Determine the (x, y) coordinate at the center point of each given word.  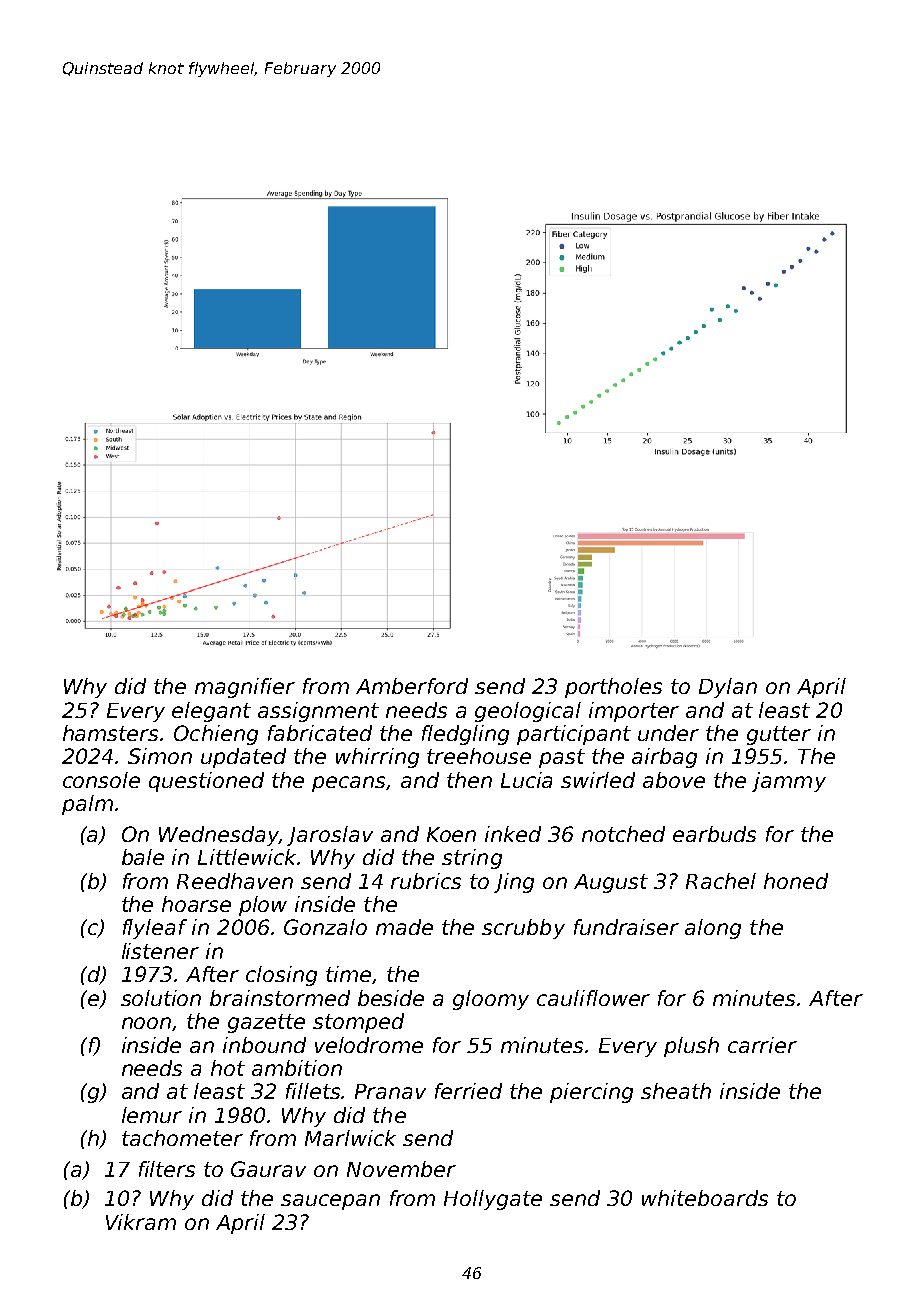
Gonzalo (325, 927)
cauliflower (593, 998)
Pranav (390, 1091)
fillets (314, 1091)
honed (796, 881)
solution (161, 998)
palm (87, 805)
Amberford (412, 686)
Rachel (721, 881)
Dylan (728, 688)
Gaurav (268, 1169)
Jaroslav (330, 836)
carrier (762, 1045)
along (713, 929)
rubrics (426, 881)
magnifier (245, 688)
